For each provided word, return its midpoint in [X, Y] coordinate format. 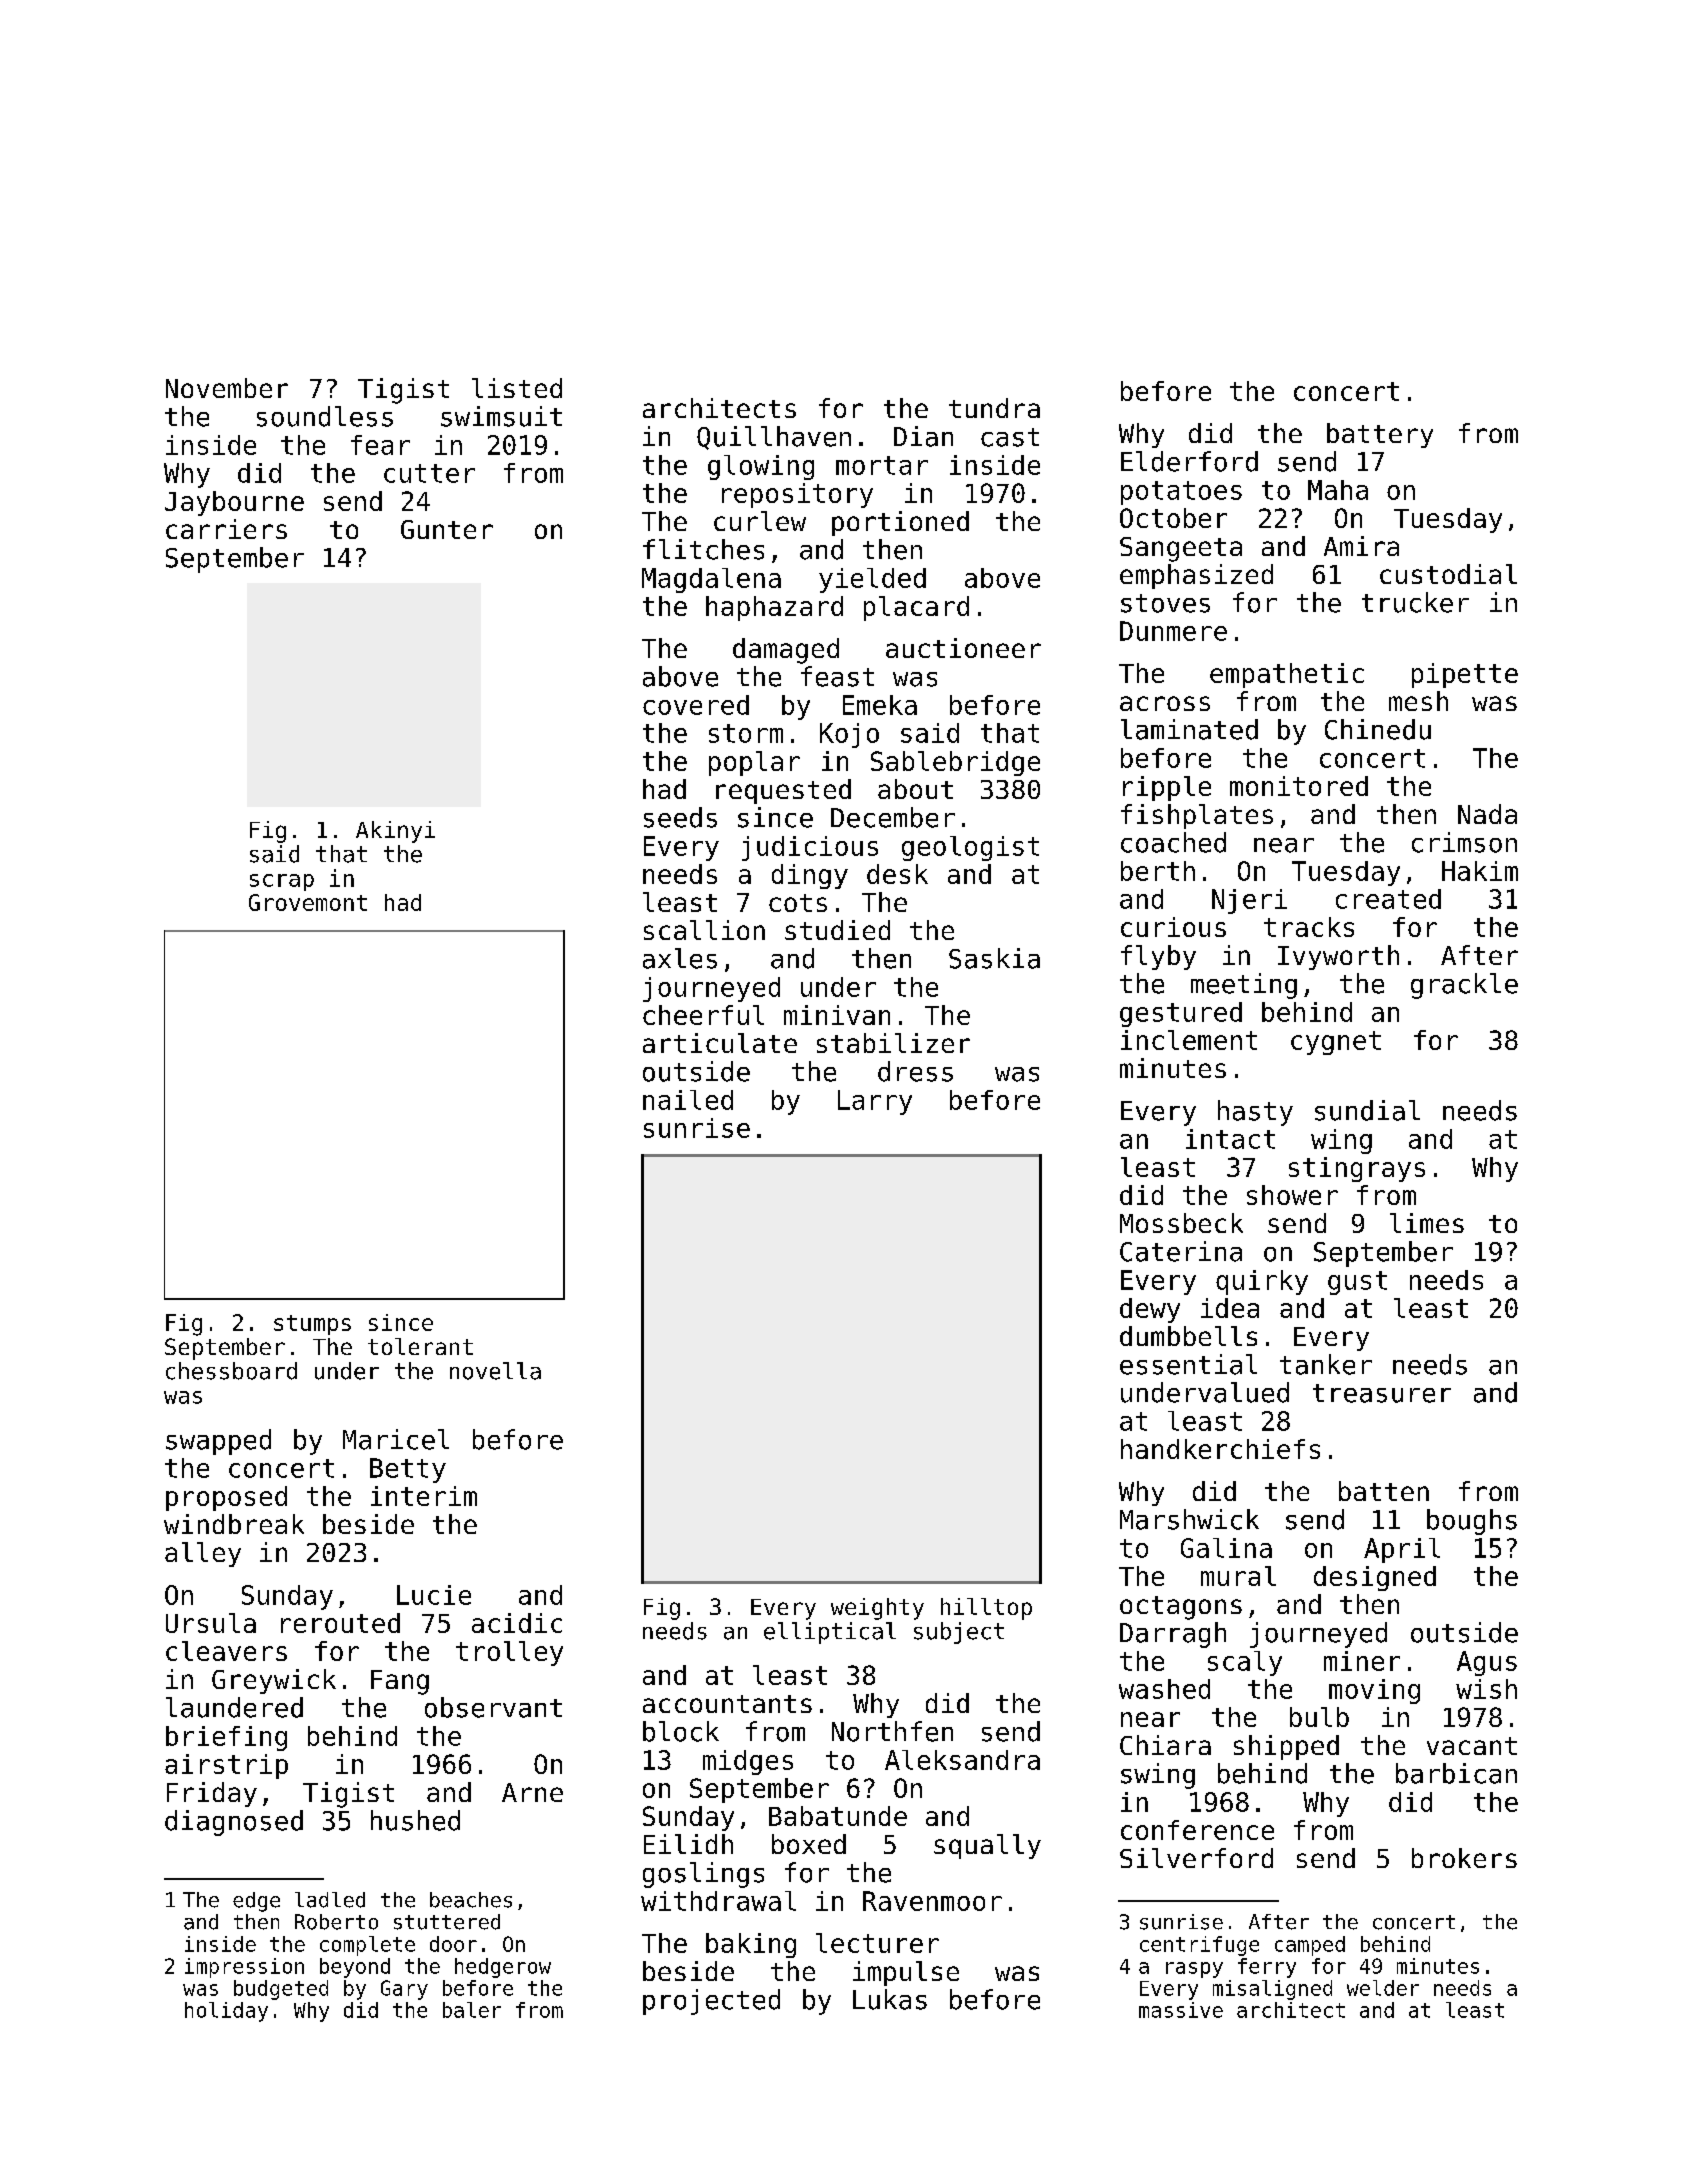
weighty [877, 1609]
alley [203, 1554]
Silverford [1196, 1858]
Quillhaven [774, 438]
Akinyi [395, 832]
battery [1380, 435]
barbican [1456, 1773]
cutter [429, 473]
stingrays [1357, 1169]
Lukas [890, 1999]
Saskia [994, 958]
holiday [226, 2012]
